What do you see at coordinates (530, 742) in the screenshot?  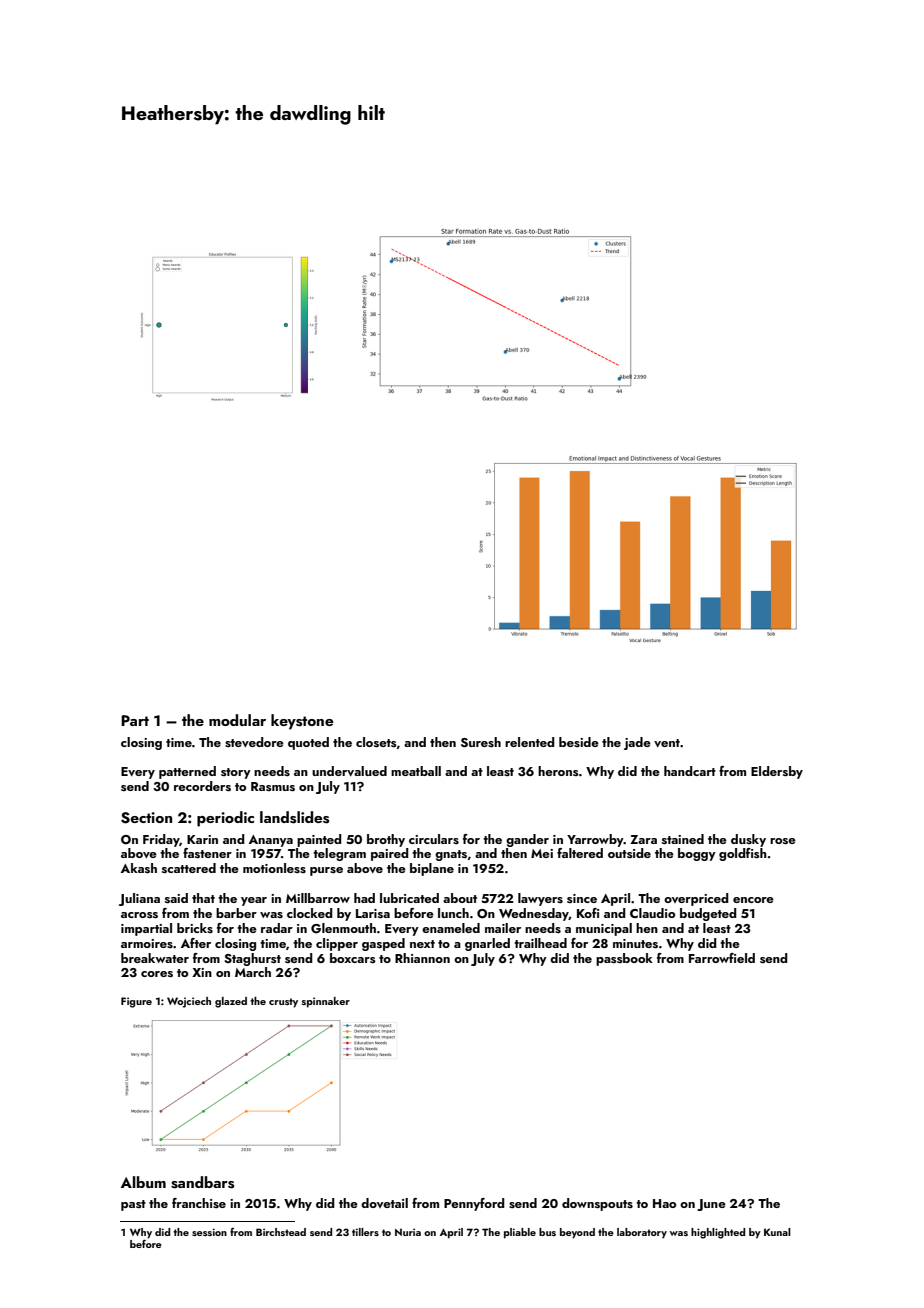 I see `relented` at bounding box center [530, 742].
